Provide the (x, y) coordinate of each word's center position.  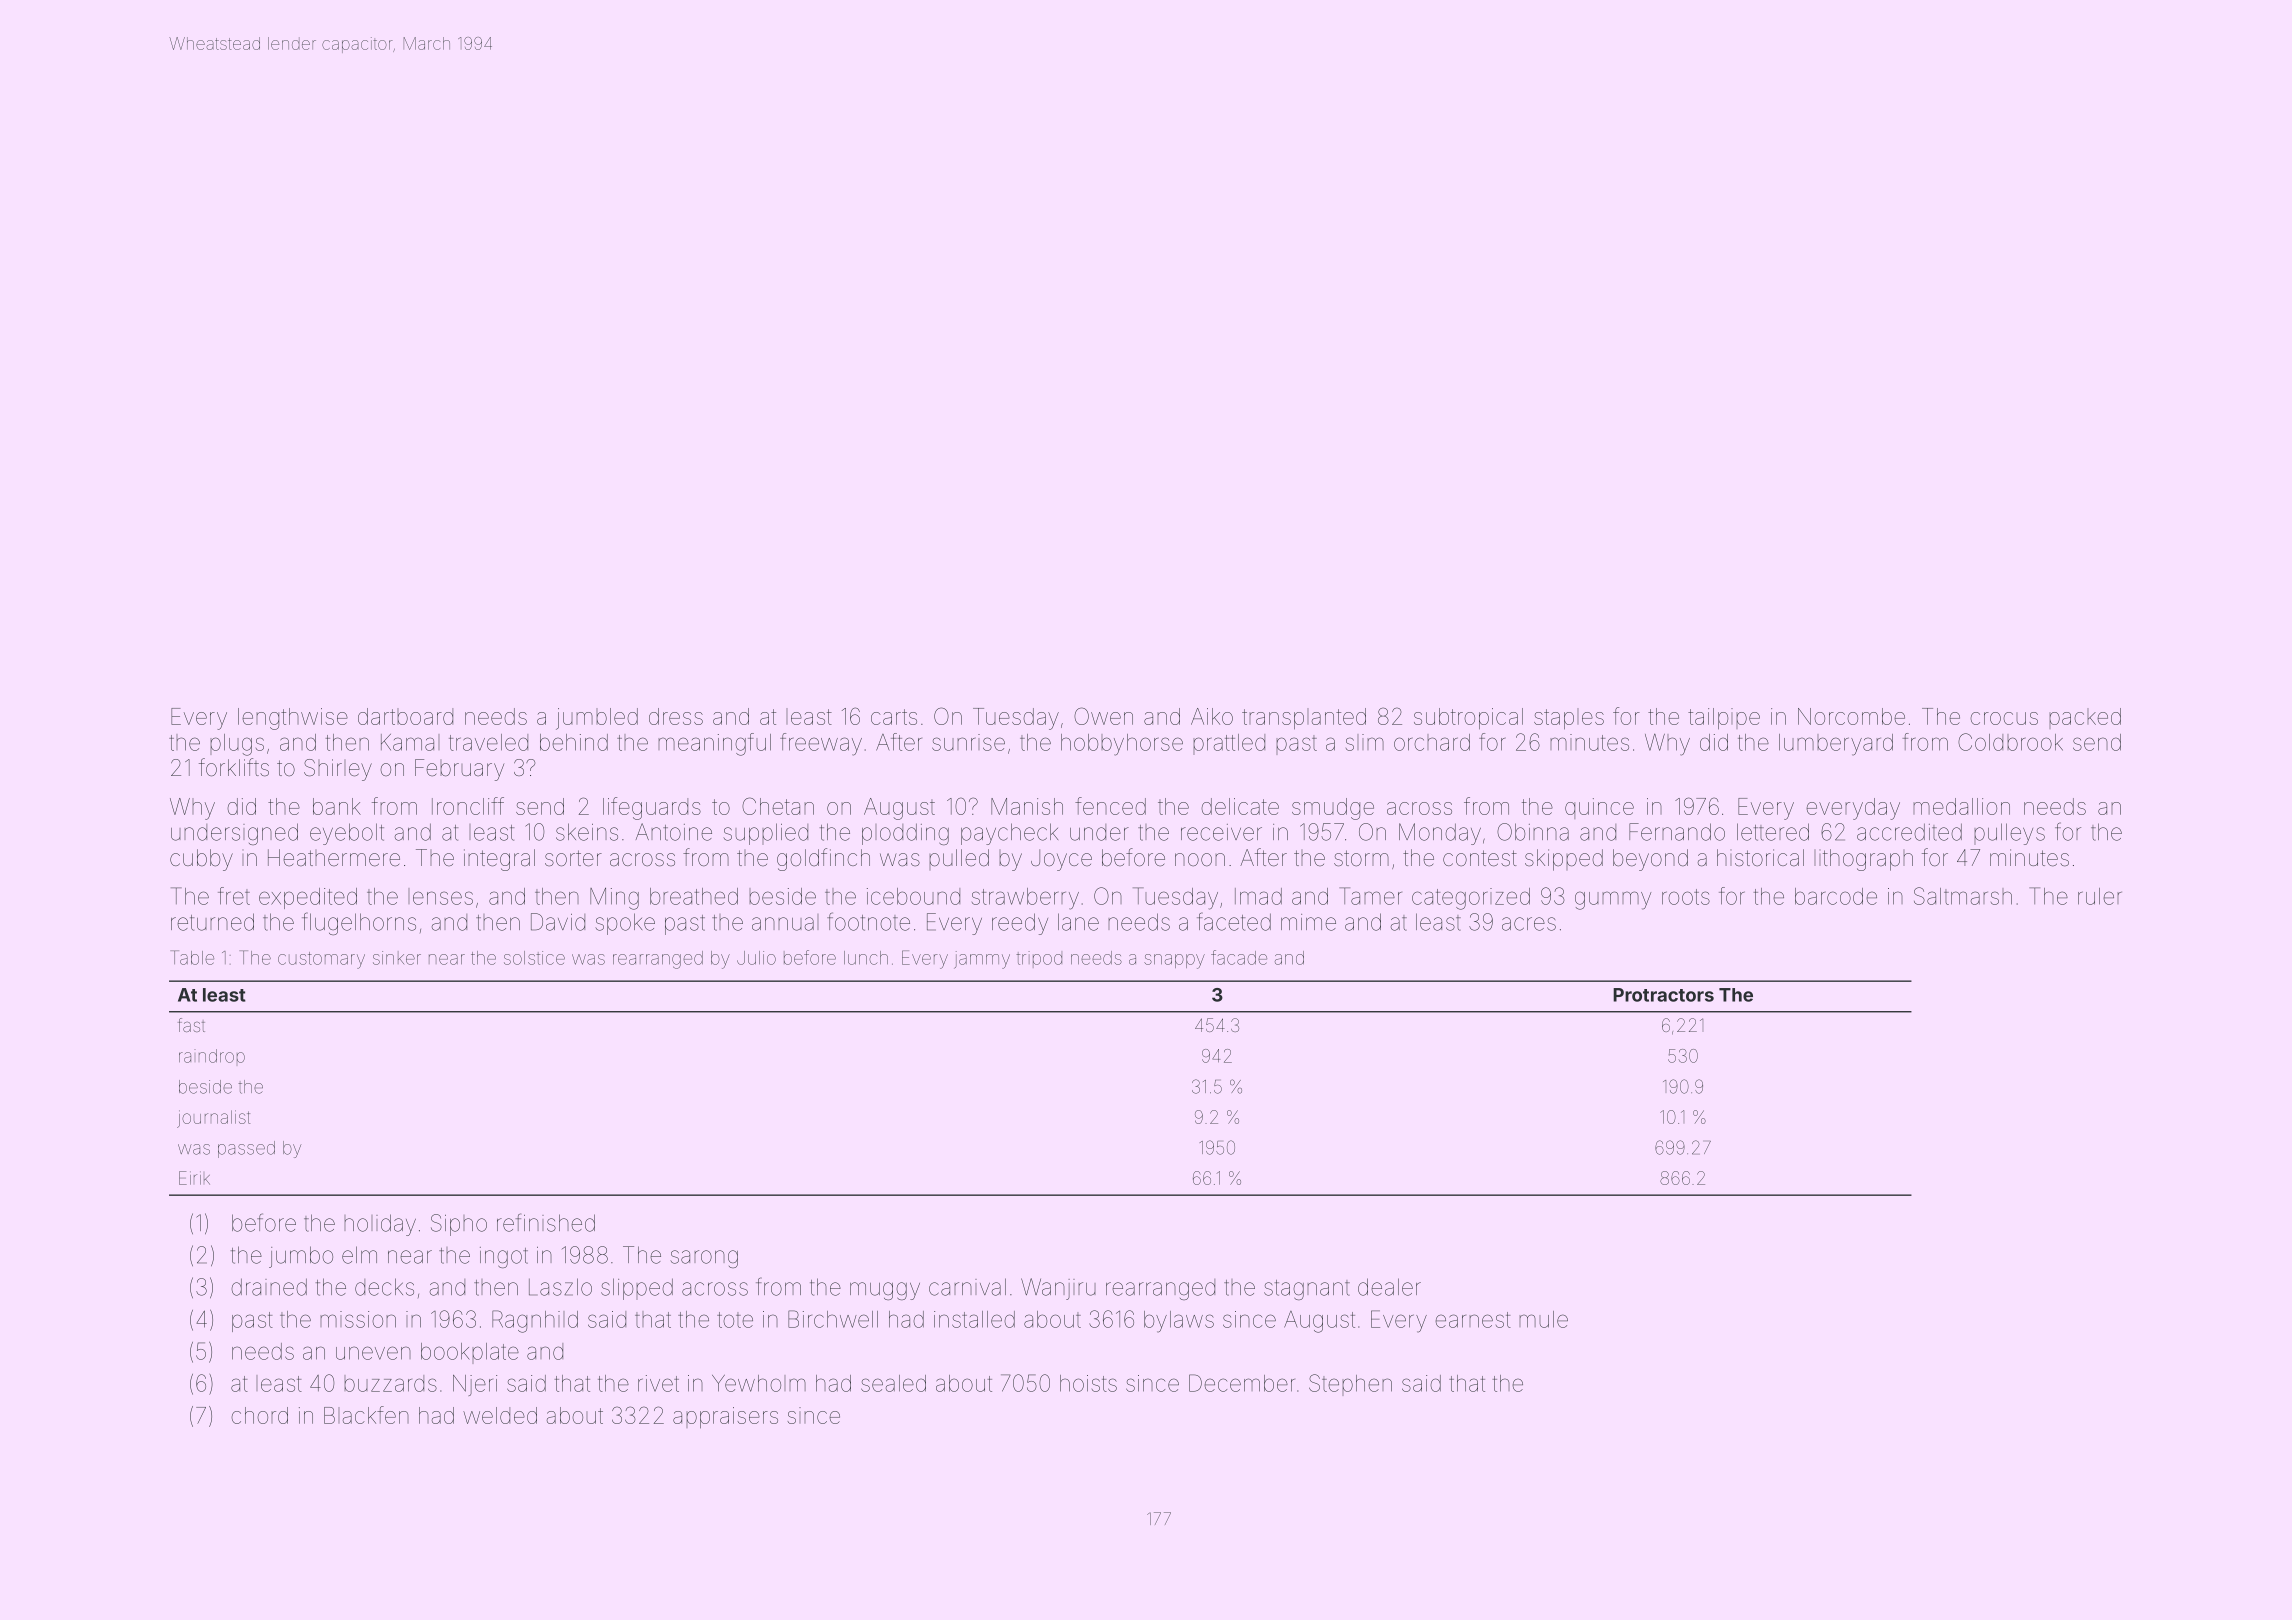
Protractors (1663, 995)
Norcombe (1851, 716)
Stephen (1350, 1385)
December (1242, 1383)
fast (191, 1025)
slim (1365, 742)
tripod (1039, 959)
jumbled (597, 719)
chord (259, 1415)
